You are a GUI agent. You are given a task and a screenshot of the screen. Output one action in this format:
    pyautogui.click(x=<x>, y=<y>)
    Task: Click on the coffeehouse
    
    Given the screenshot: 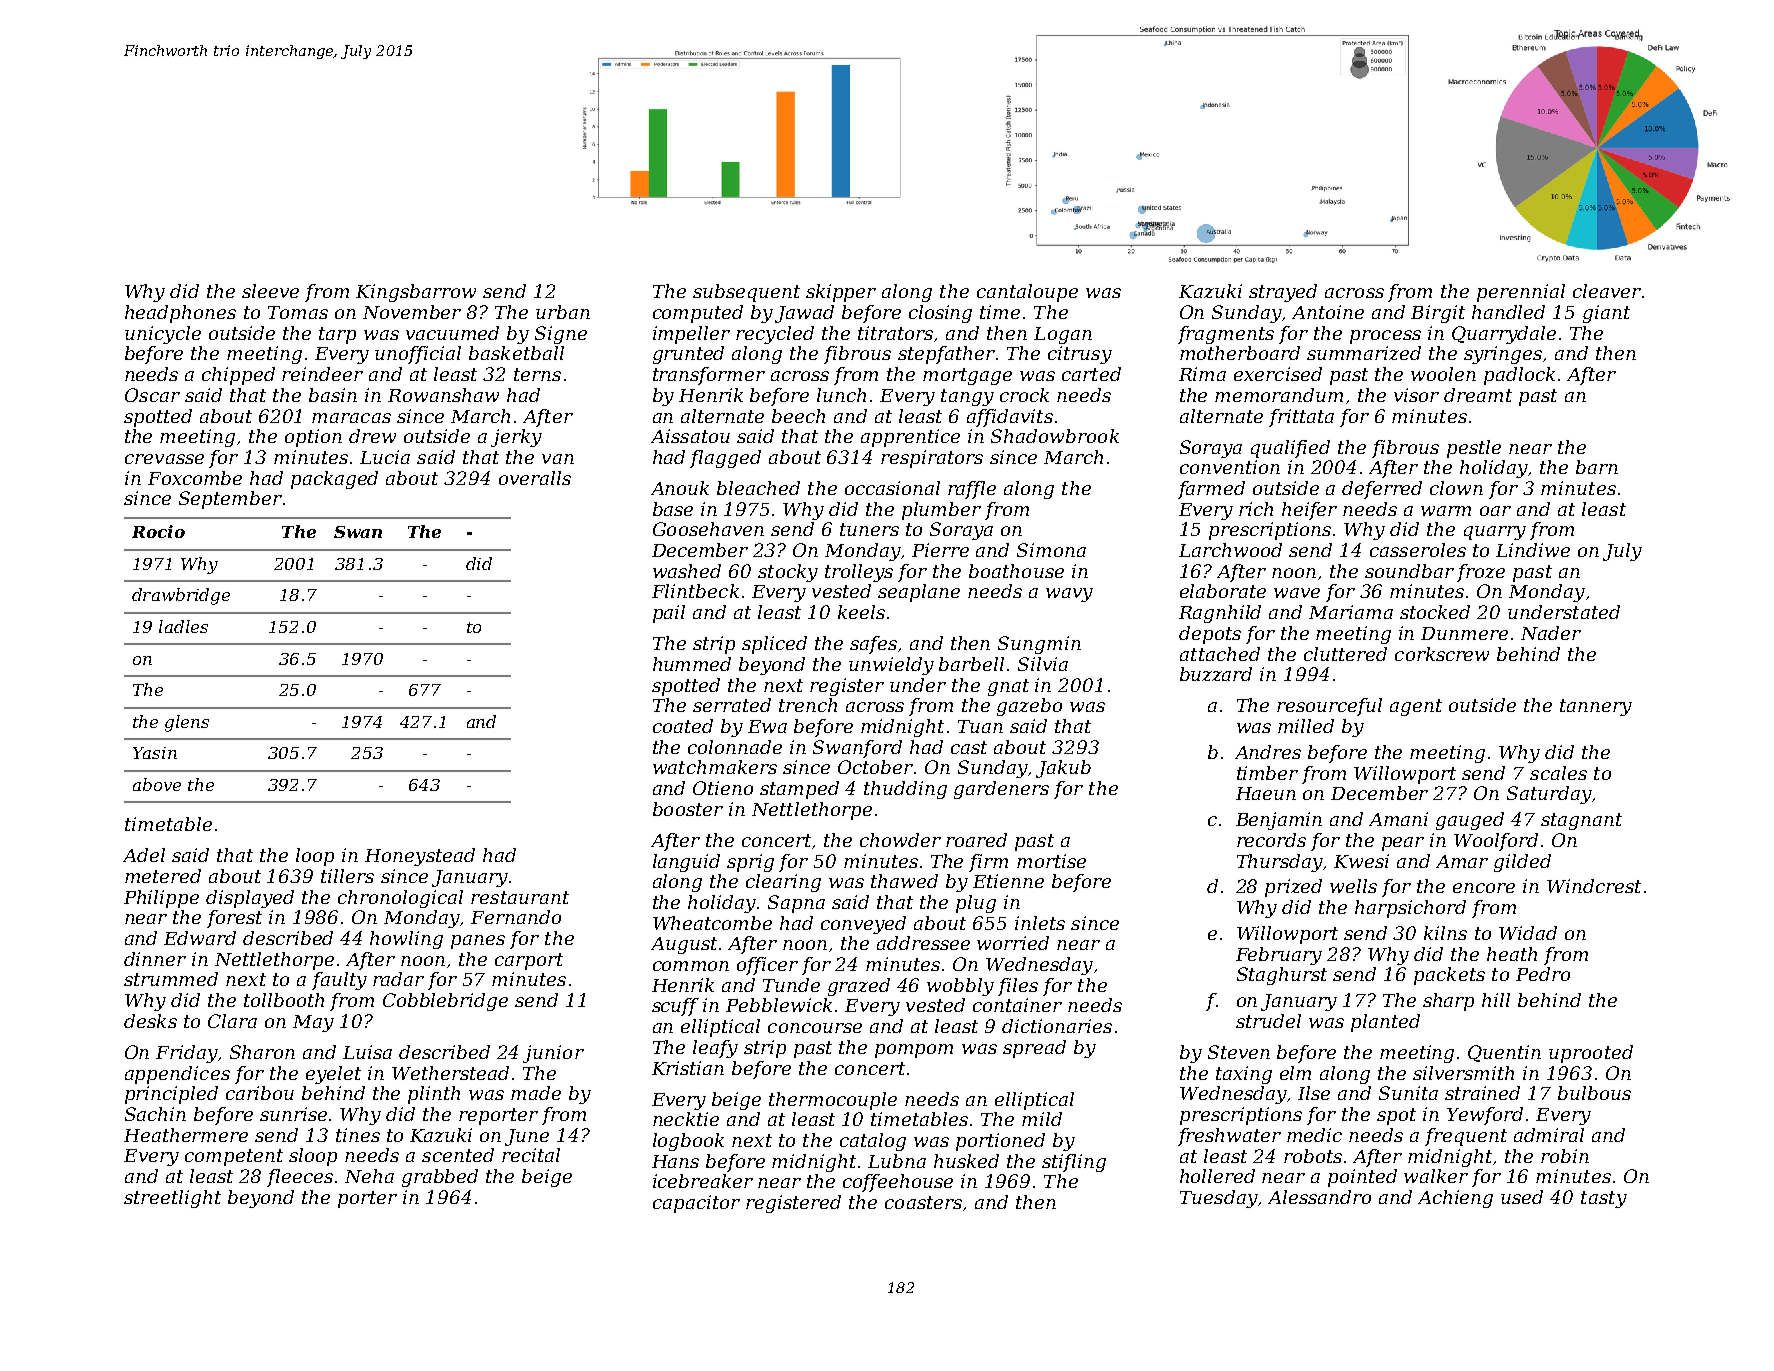 What is the action you would take?
    pyautogui.click(x=898, y=1183)
